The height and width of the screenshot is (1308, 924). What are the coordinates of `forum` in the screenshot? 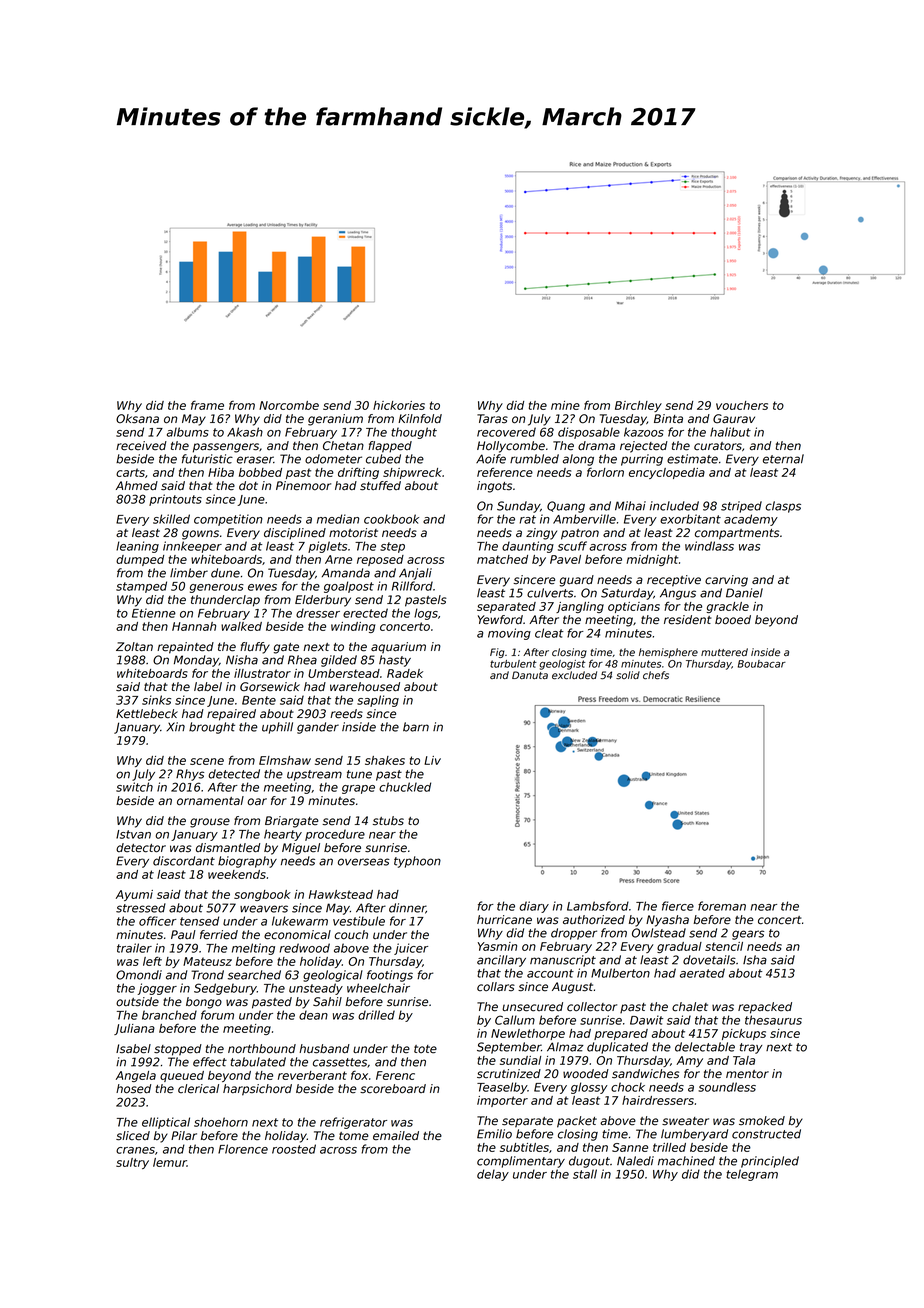 It's located at (217, 1015).
